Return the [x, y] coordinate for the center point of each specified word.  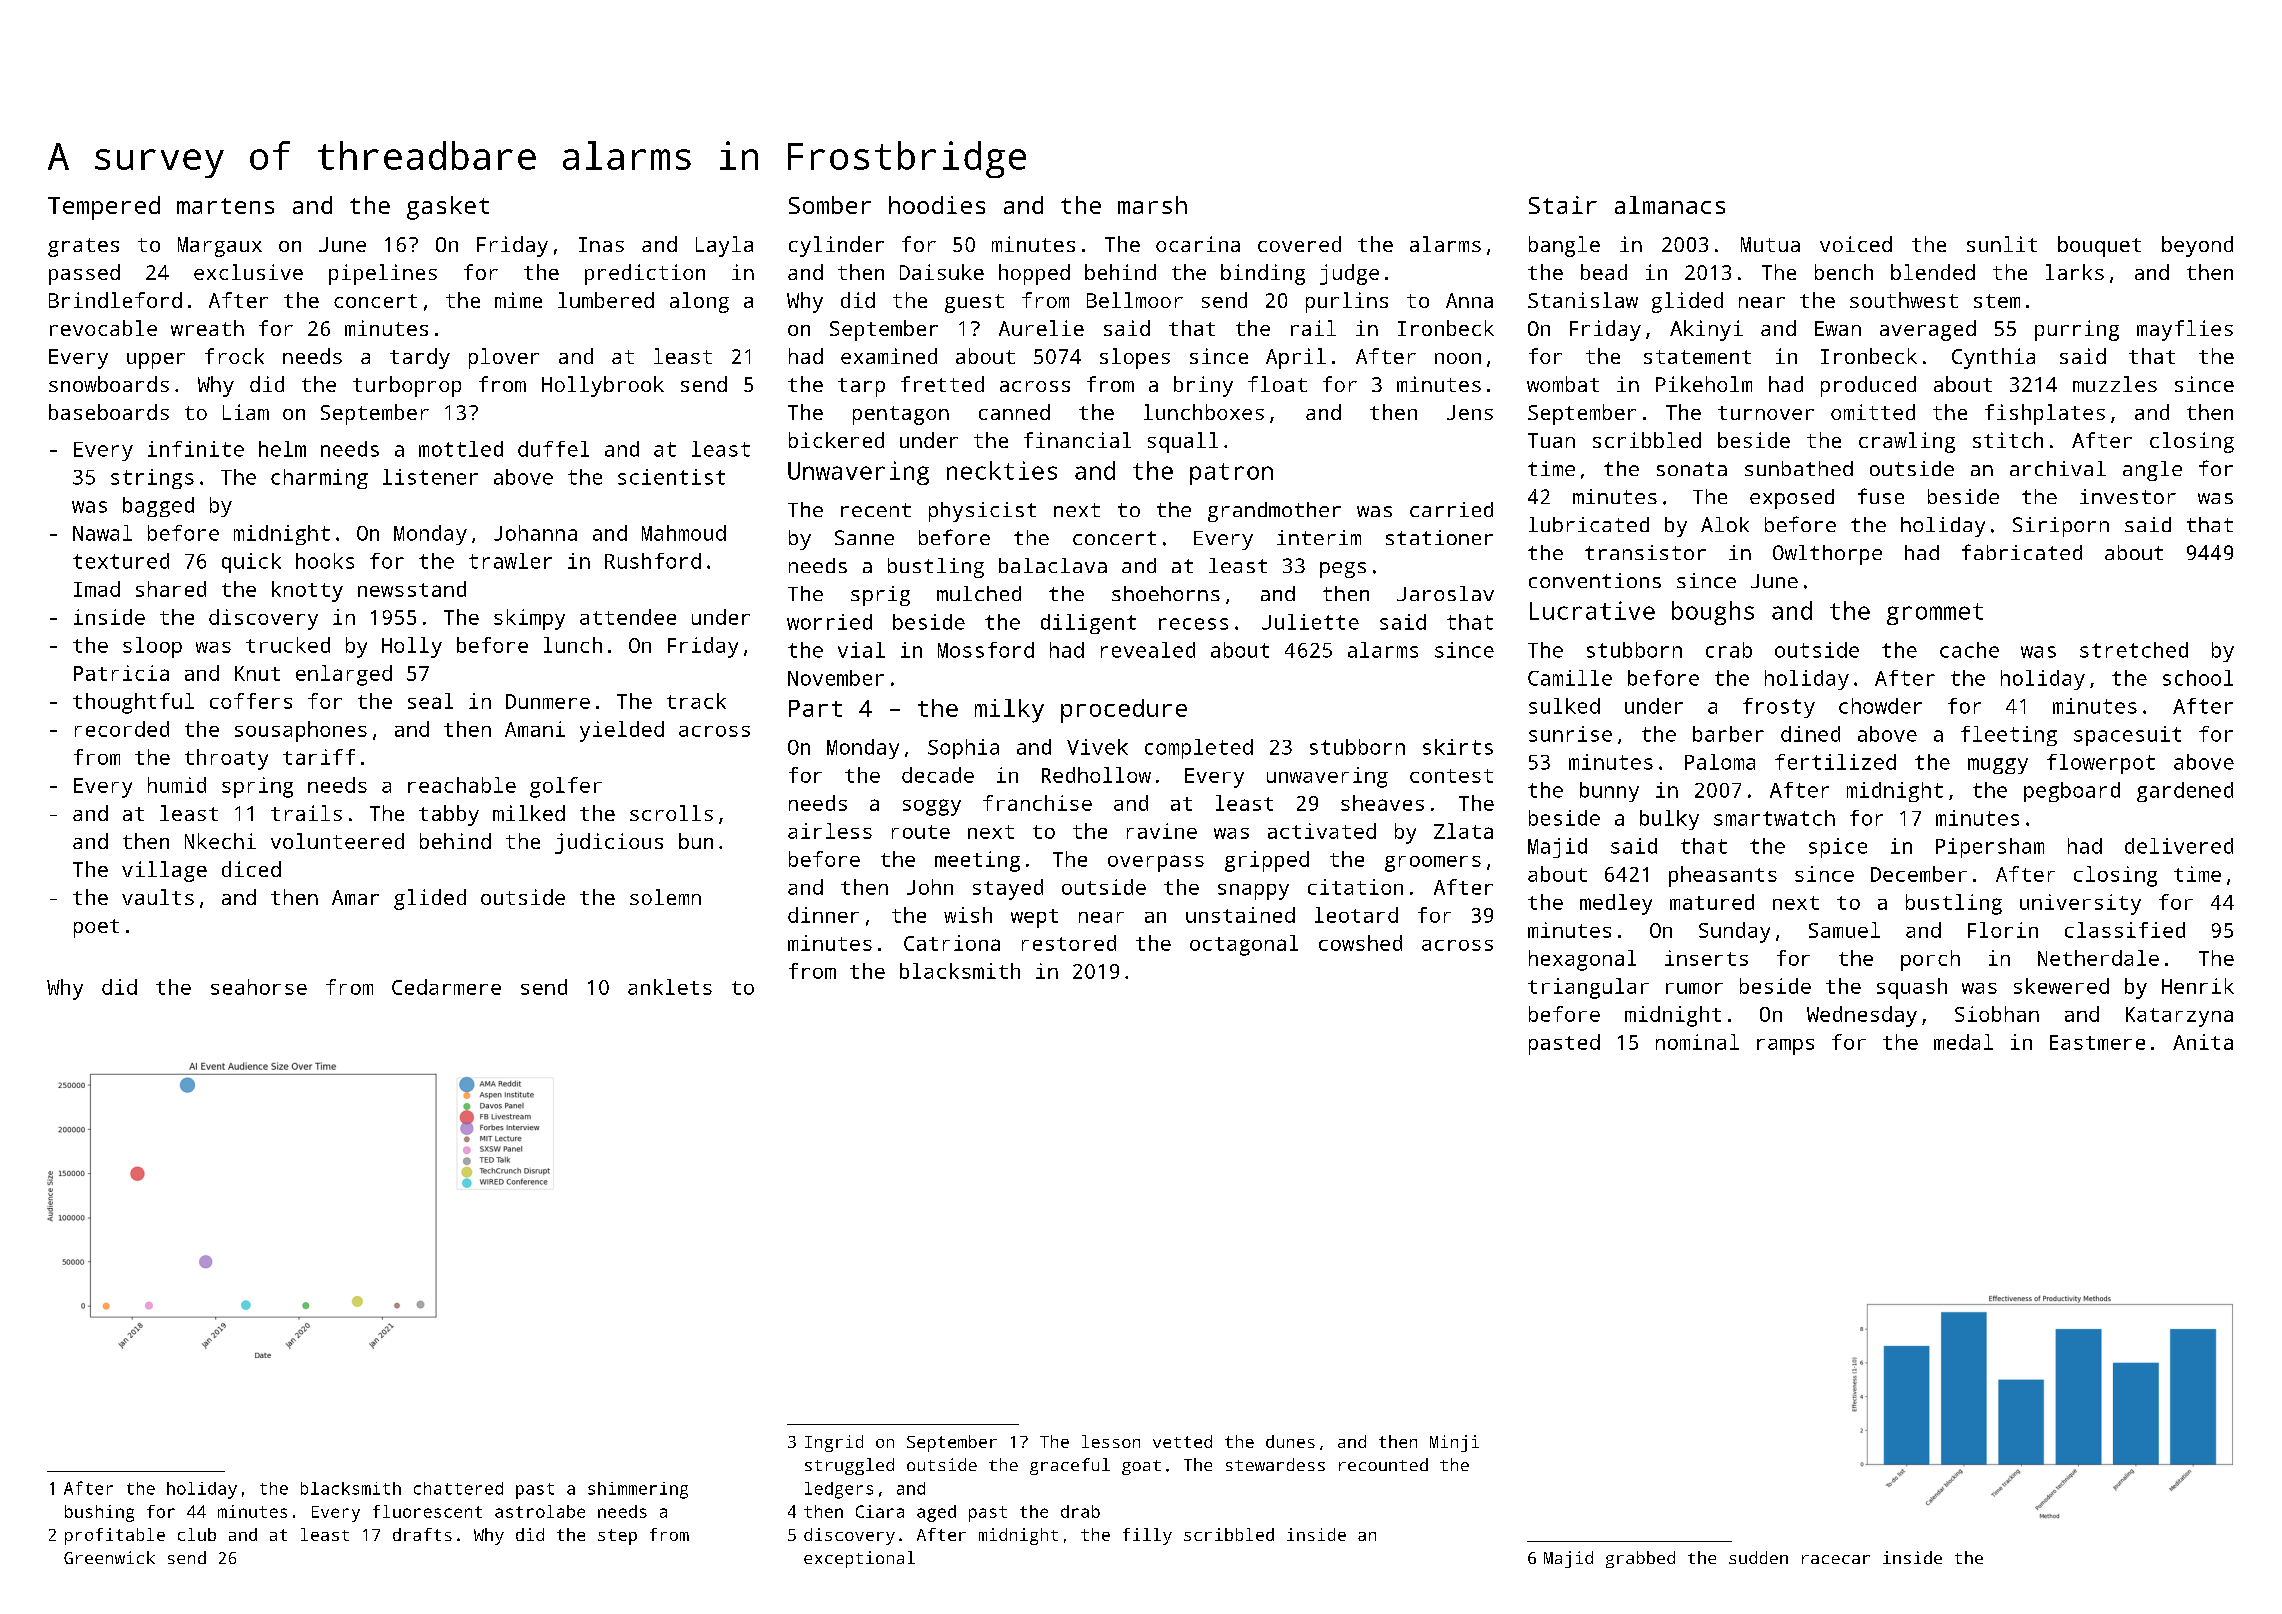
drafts [422, 1534]
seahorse [259, 987]
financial [1077, 440]
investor [2128, 496]
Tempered [104, 208]
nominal [1697, 1042]
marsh [1152, 205]
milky [1009, 711]
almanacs [1670, 205]
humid [177, 785]
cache [1969, 650]
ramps [1785, 1047]
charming [319, 479]
